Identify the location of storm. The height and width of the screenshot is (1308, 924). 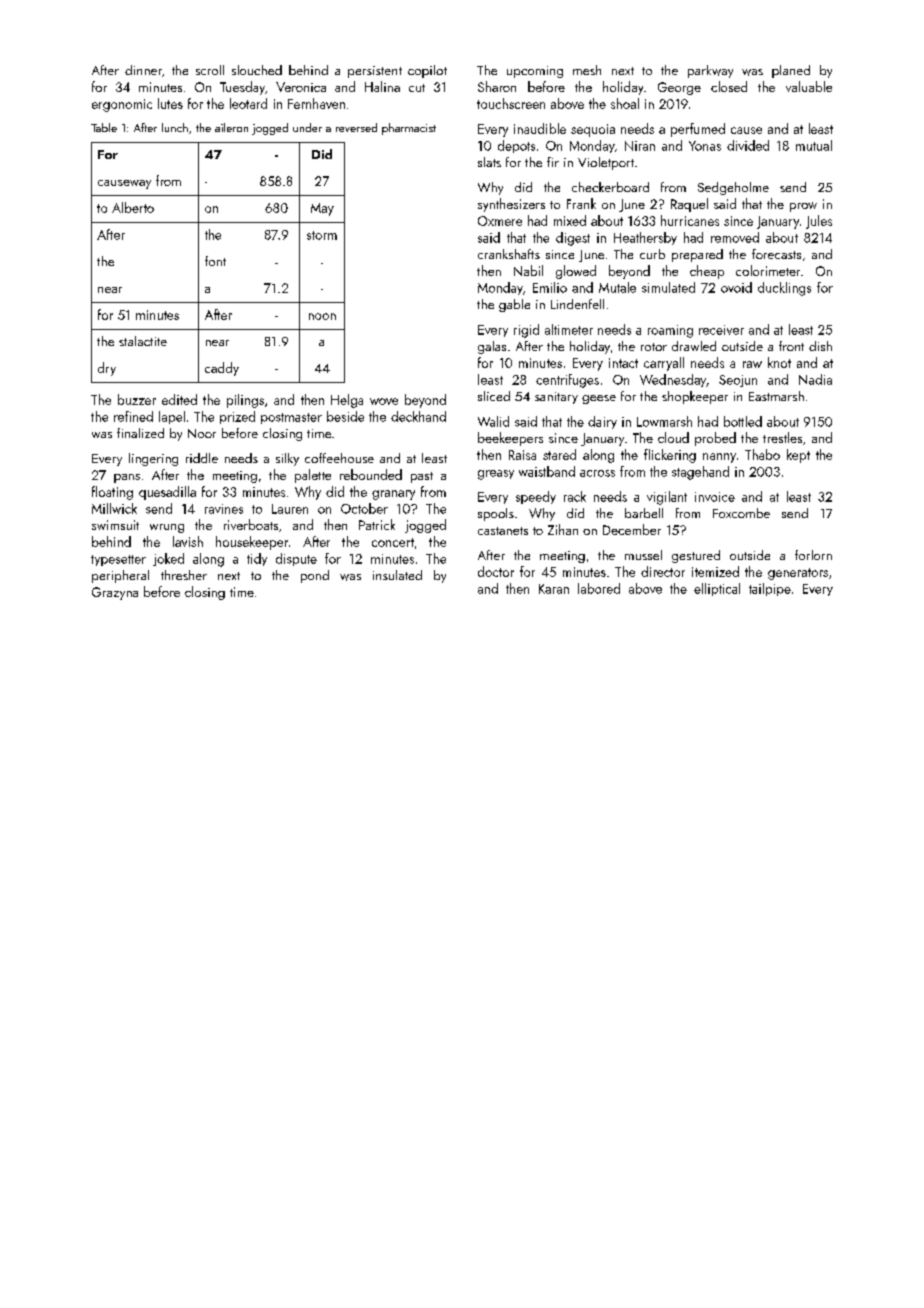
(322, 235).
